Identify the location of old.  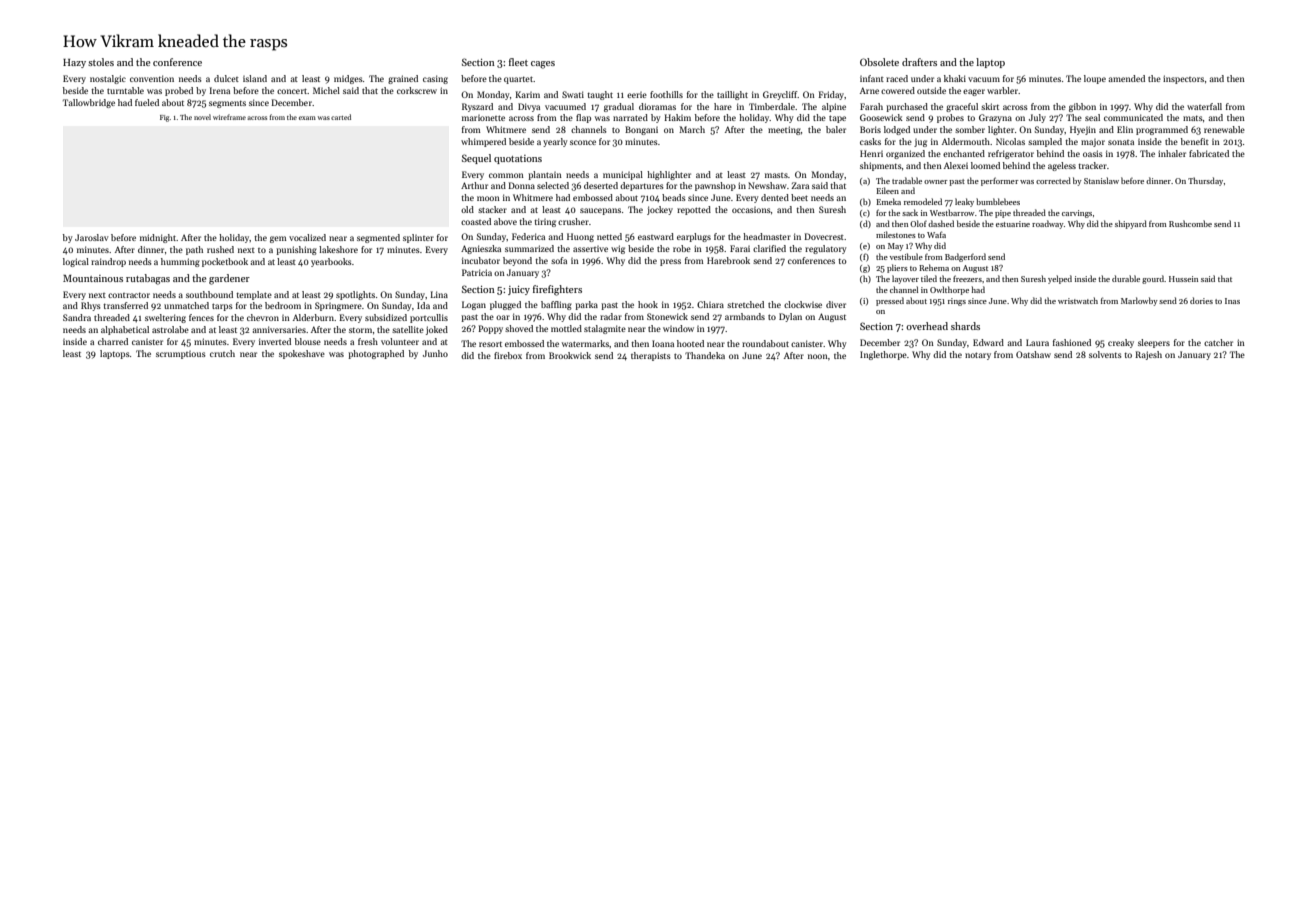
(467, 209).
